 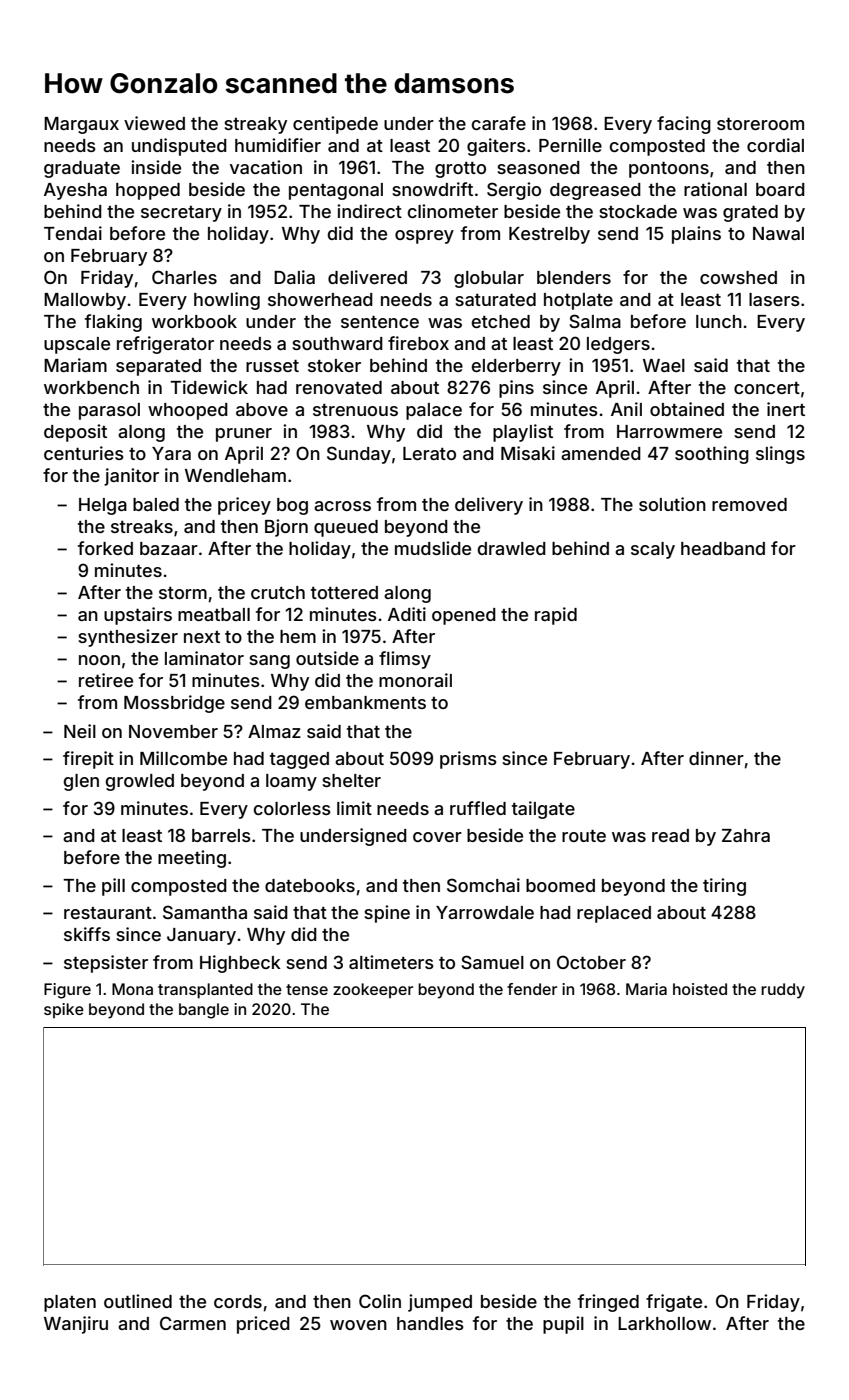 I want to click on delivery, so click(x=489, y=506).
